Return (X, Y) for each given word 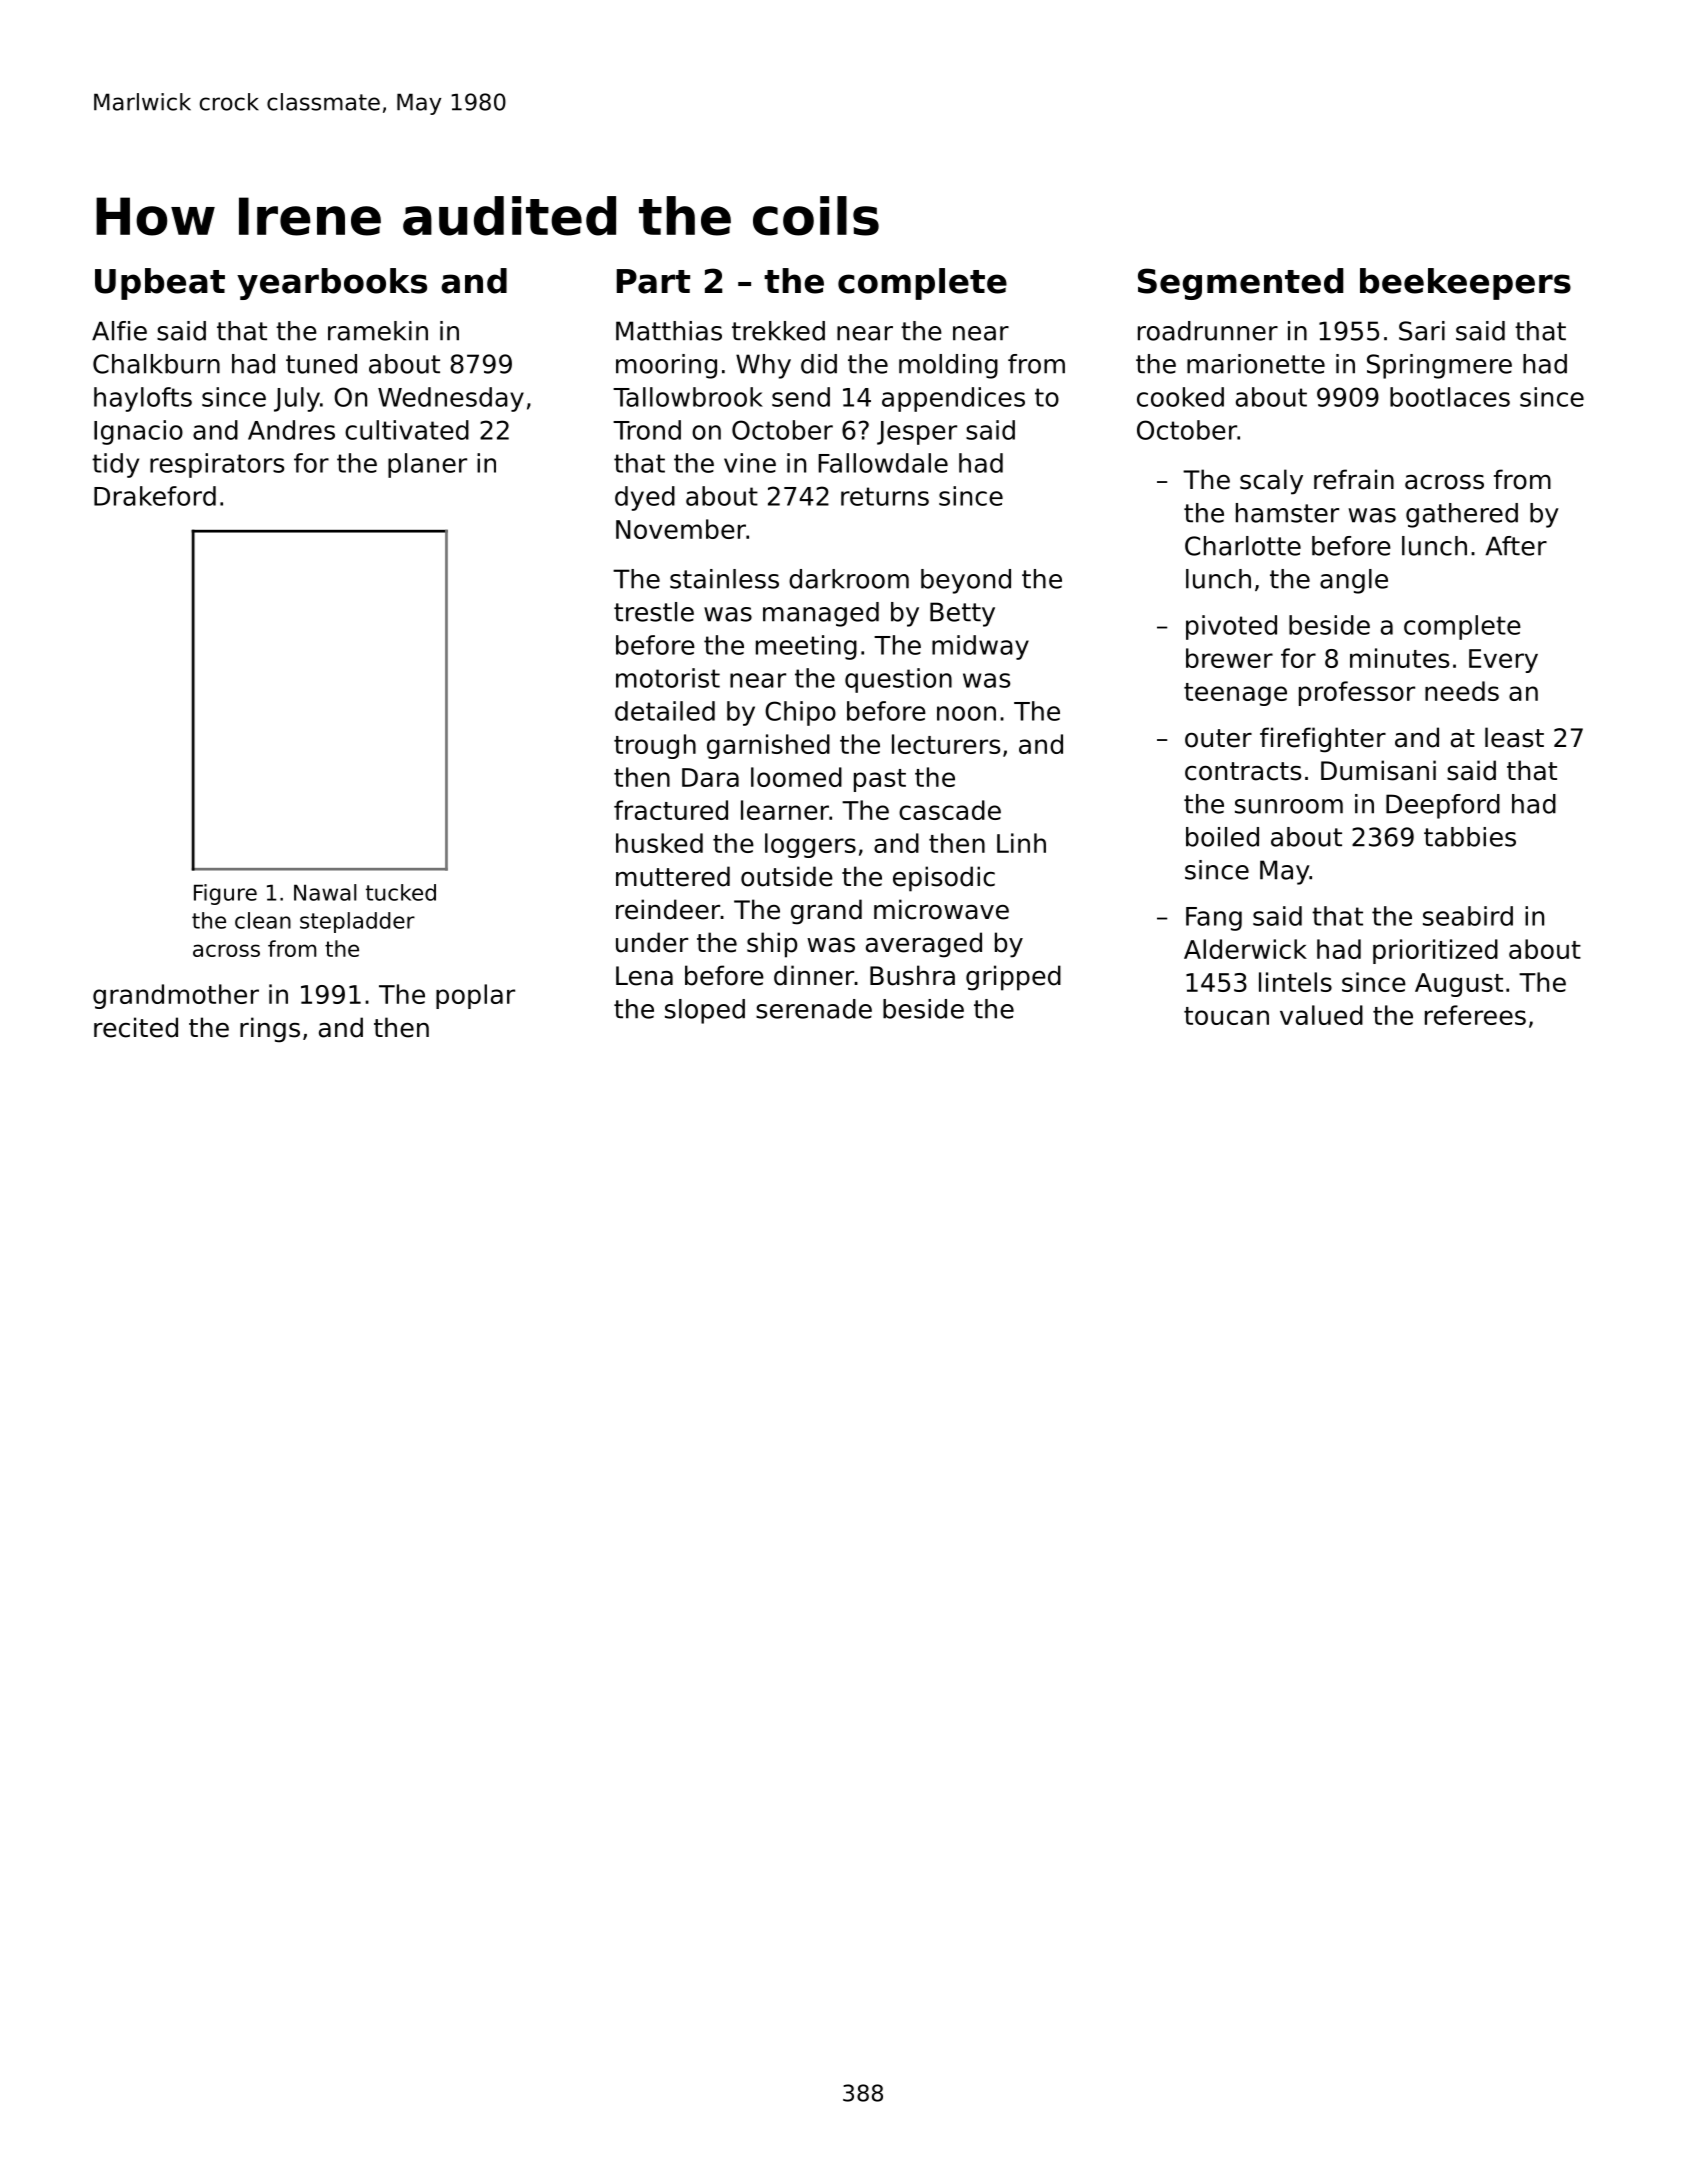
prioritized (1435, 951)
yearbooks (332, 284)
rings (270, 1030)
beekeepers (1465, 284)
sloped (705, 1011)
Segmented (1240, 284)
